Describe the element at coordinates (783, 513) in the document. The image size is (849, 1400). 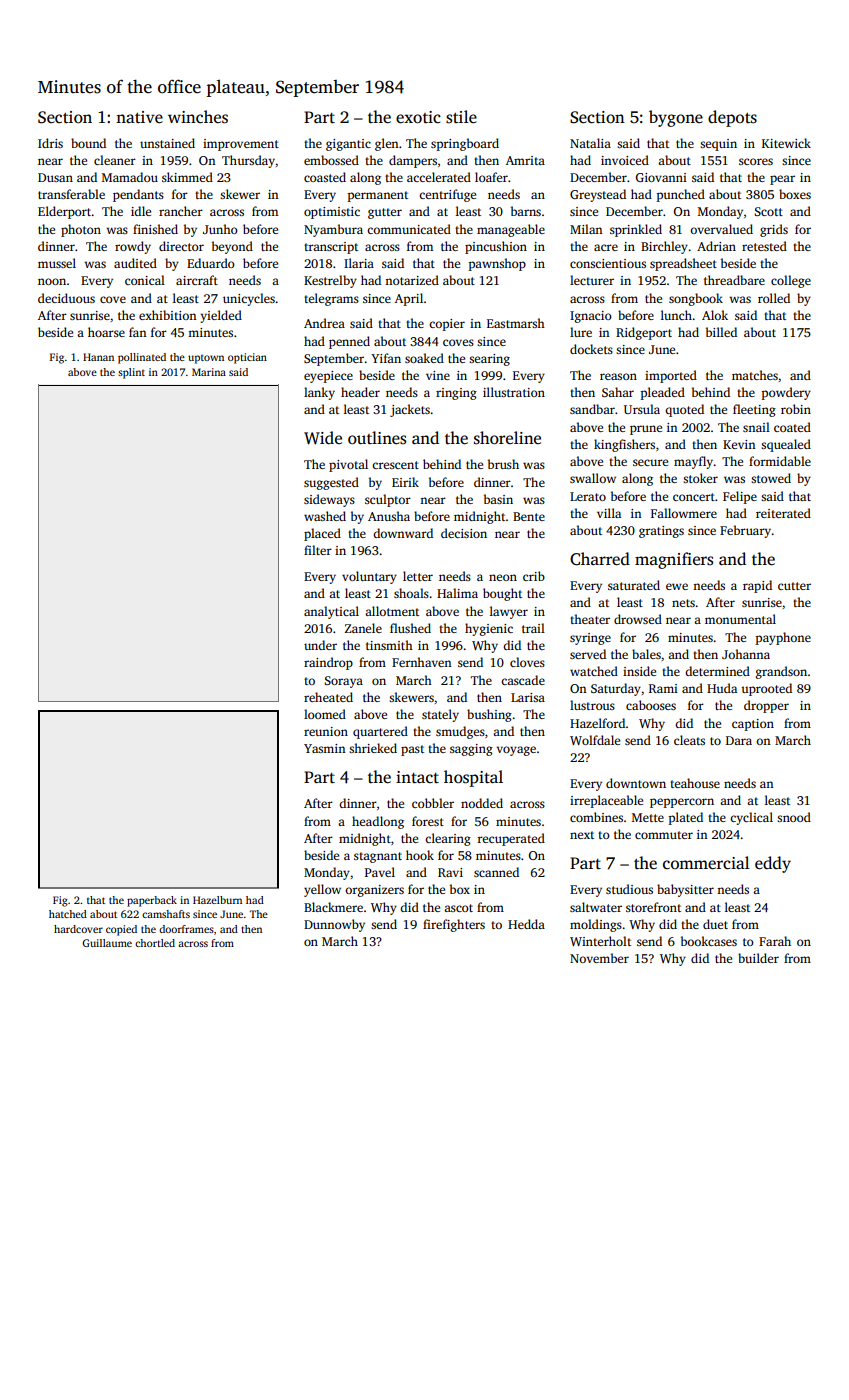
I see `reiterated` at that location.
